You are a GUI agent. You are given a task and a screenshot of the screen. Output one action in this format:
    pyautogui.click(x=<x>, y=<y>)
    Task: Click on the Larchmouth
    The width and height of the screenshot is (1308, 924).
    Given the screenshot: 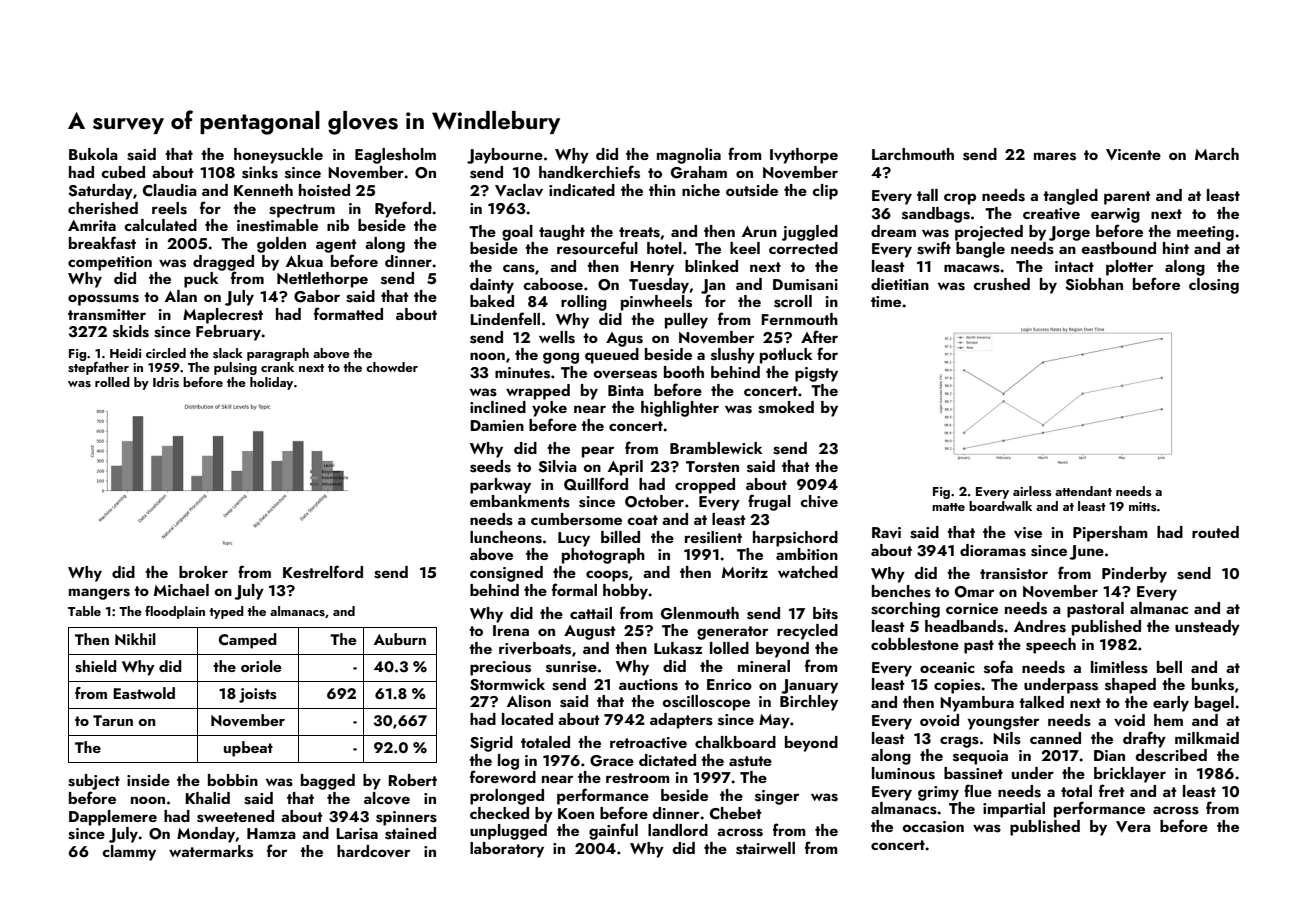 What is the action you would take?
    pyautogui.click(x=913, y=154)
